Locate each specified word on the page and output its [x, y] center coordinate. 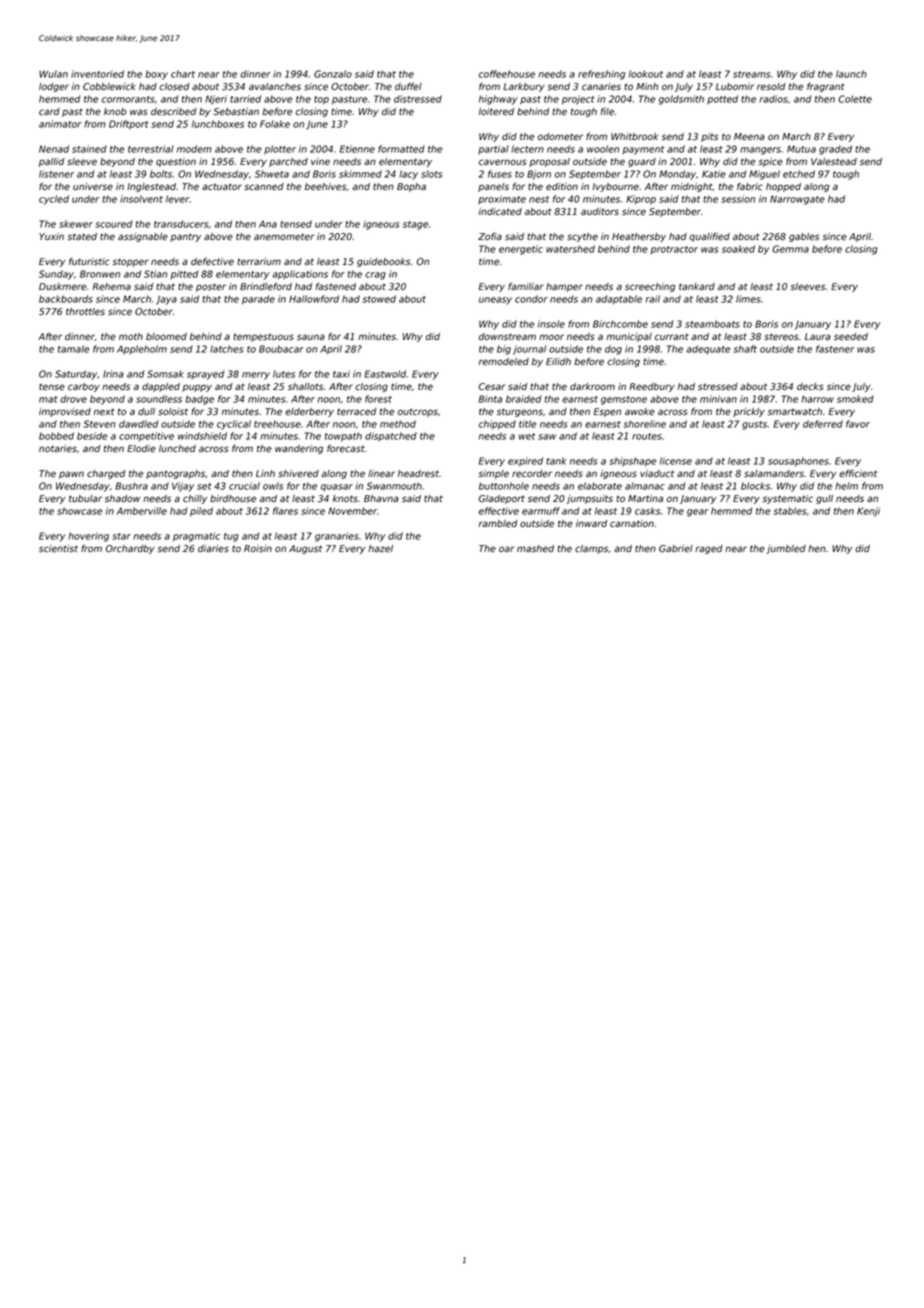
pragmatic [196, 537]
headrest [418, 474]
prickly [749, 412]
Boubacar [281, 349]
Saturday [76, 375]
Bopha [411, 187]
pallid [52, 162]
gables [804, 237]
